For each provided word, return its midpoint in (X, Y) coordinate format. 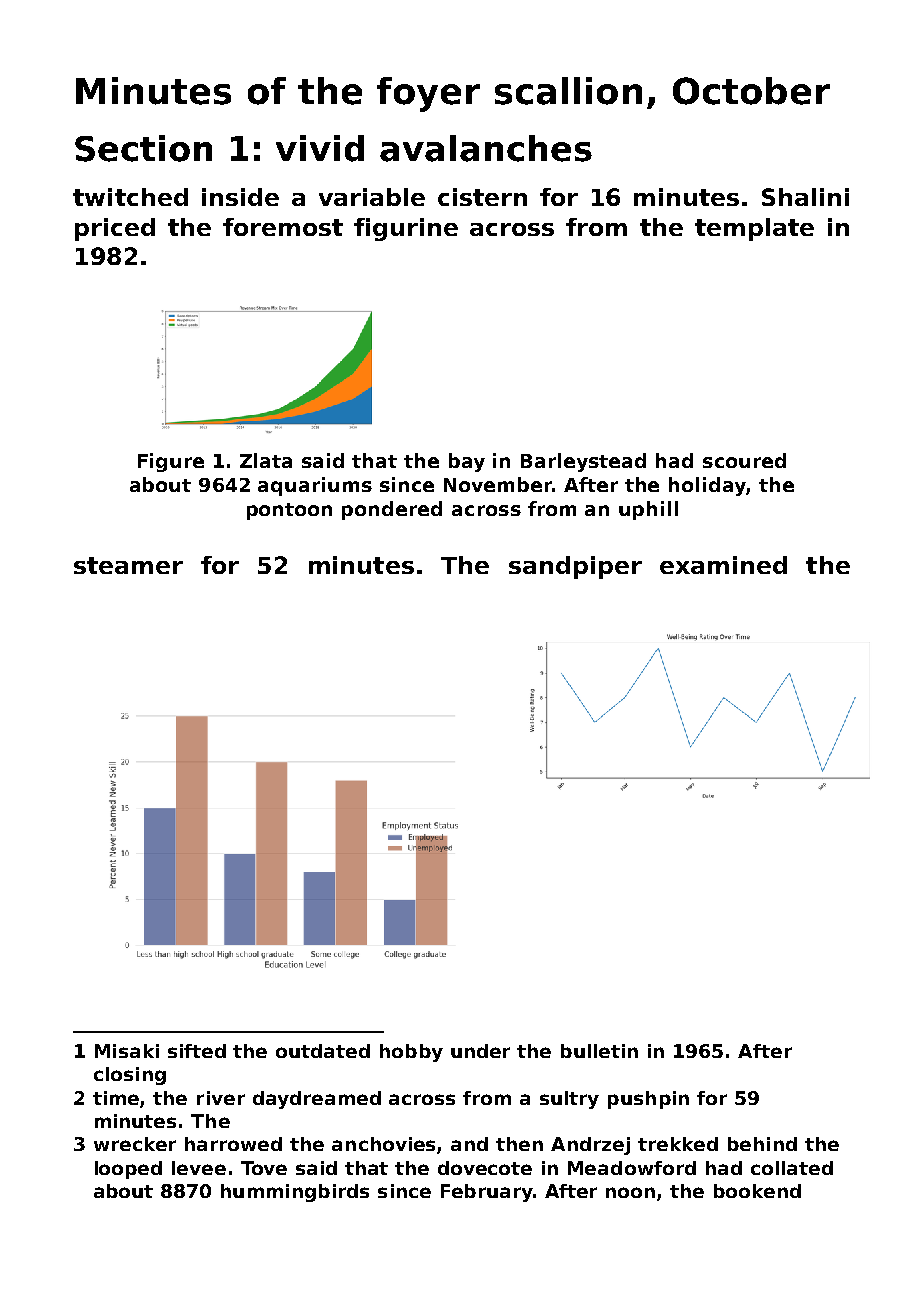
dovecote (485, 1168)
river (221, 1098)
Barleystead (583, 462)
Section (143, 148)
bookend (757, 1191)
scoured (744, 460)
